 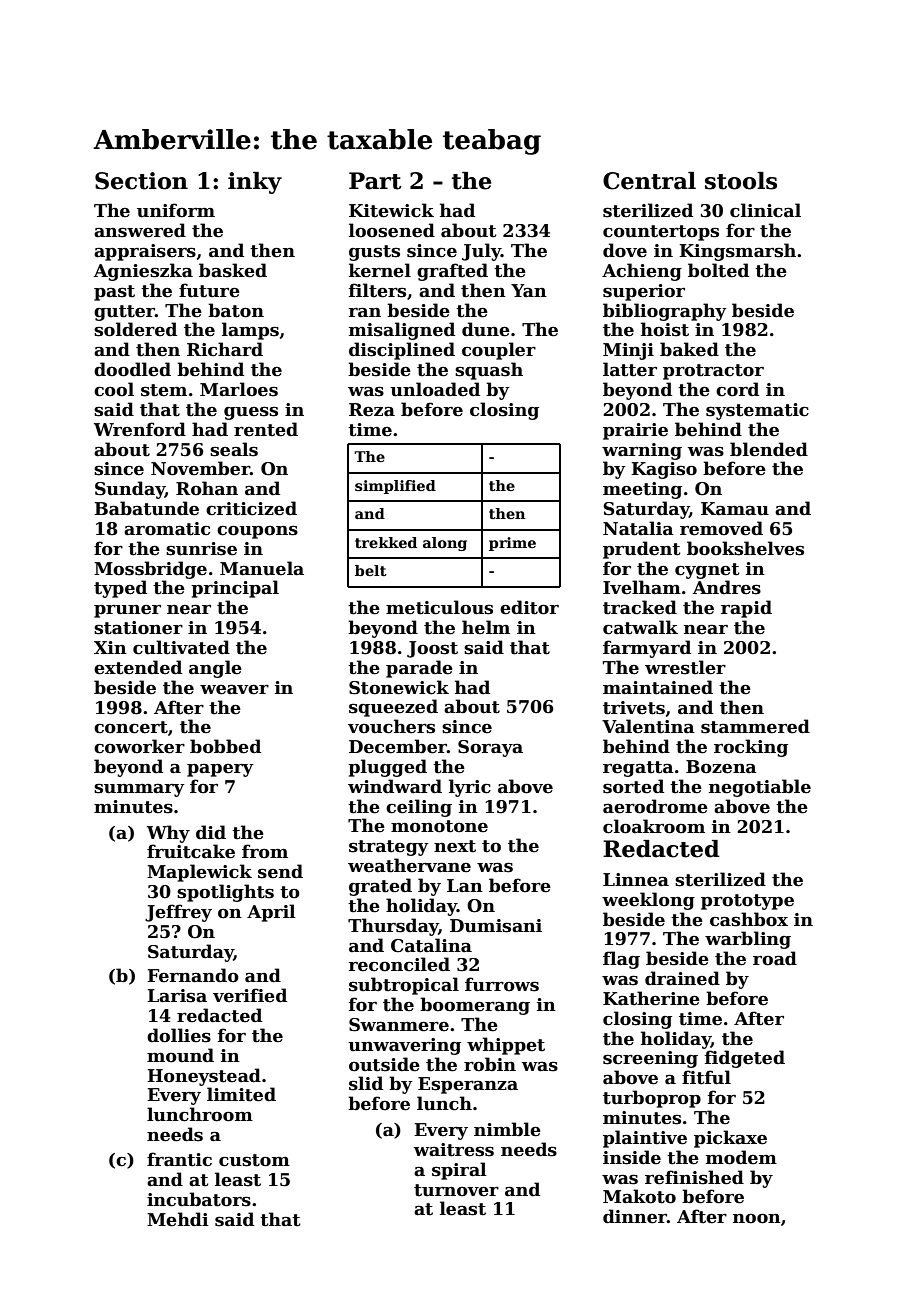 I want to click on seals, so click(x=234, y=449).
